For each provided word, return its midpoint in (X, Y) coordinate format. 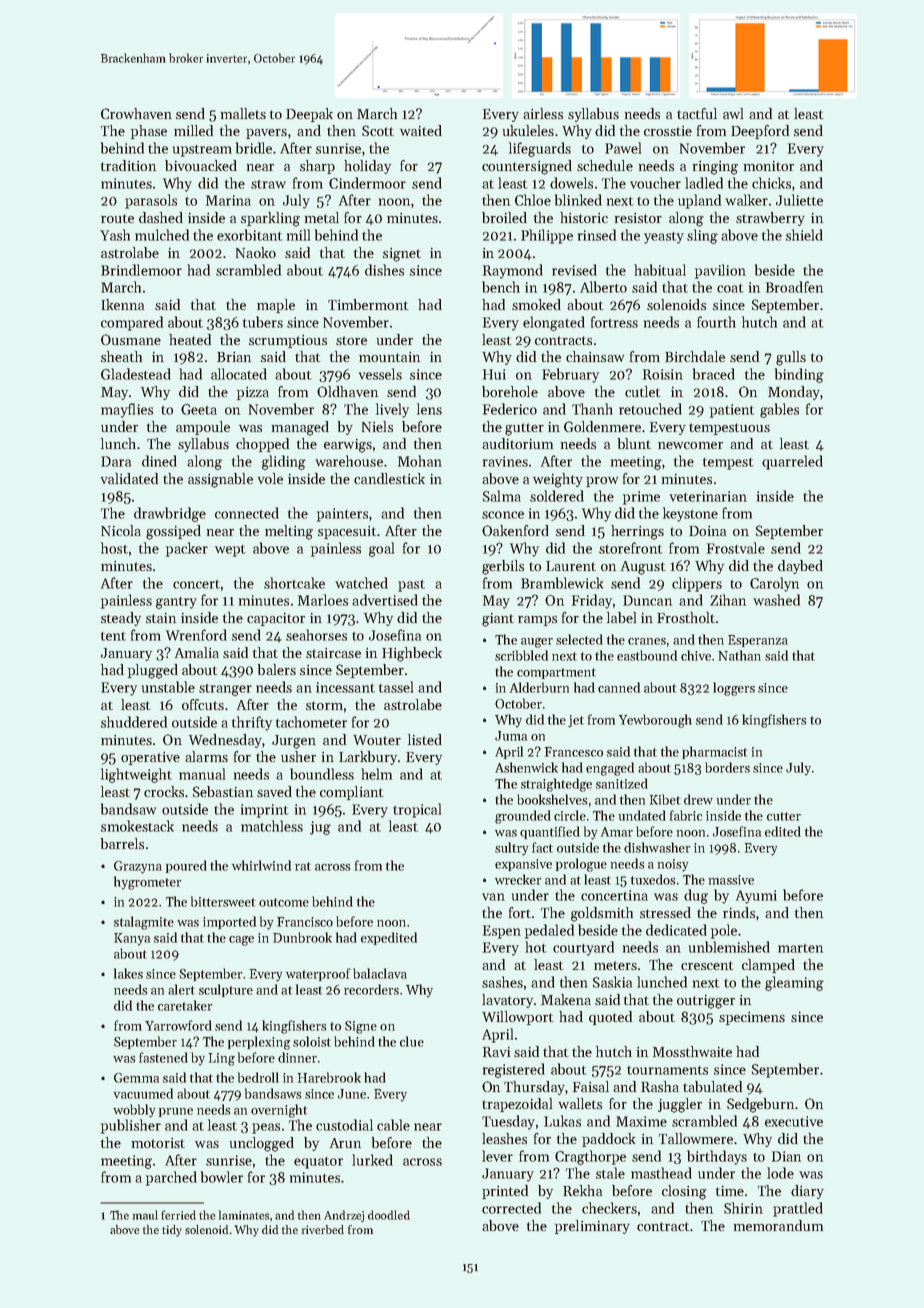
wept (230, 551)
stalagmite (144, 923)
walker (746, 200)
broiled (504, 217)
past (411, 586)
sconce (503, 515)
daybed (800, 567)
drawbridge (170, 514)
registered (514, 1070)
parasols (151, 201)
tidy (172, 1231)
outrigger (706, 1002)
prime (641, 498)
